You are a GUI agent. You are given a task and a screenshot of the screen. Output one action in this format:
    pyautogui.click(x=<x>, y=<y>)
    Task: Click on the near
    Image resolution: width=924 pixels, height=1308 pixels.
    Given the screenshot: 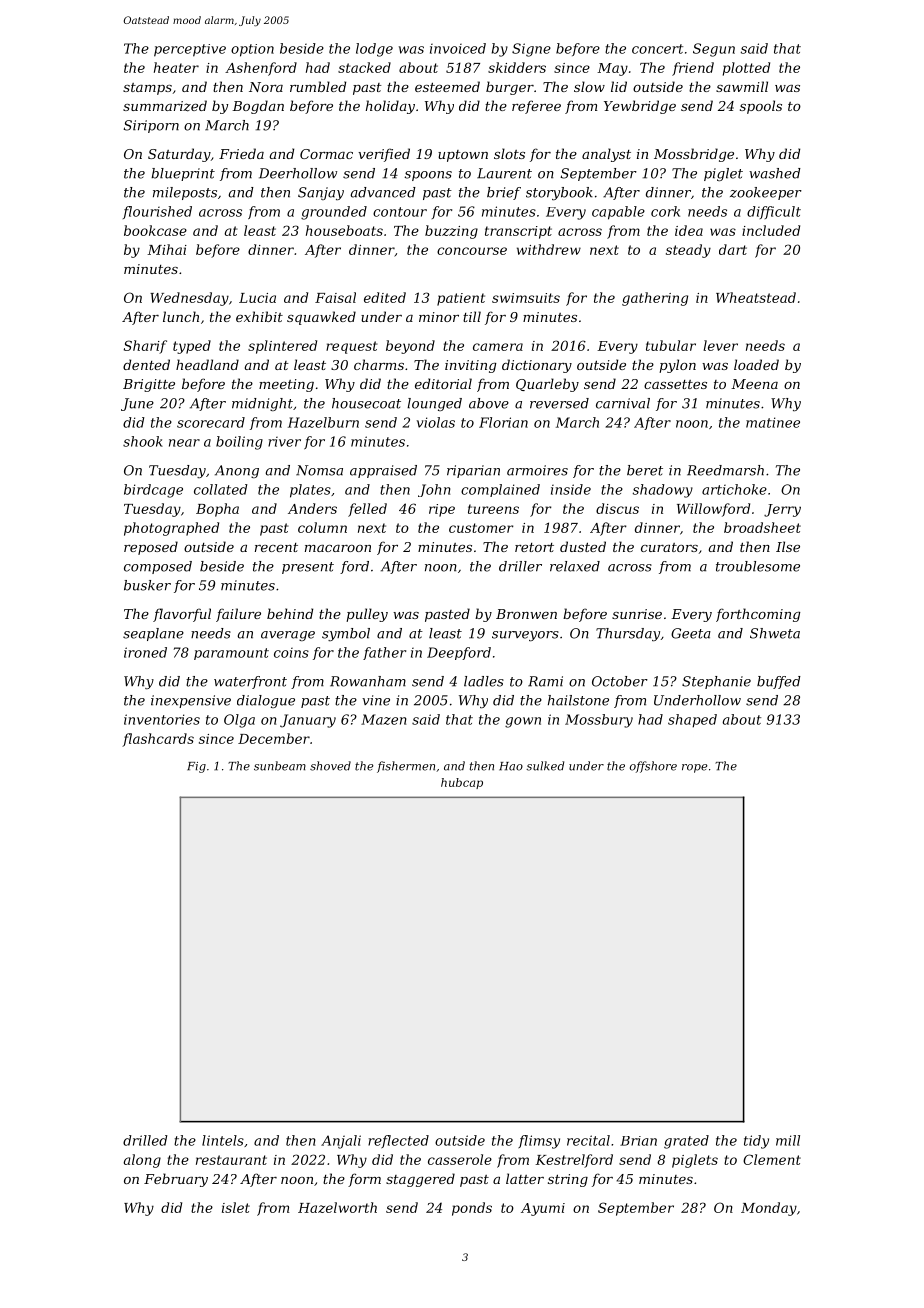 What is the action you would take?
    pyautogui.click(x=184, y=443)
